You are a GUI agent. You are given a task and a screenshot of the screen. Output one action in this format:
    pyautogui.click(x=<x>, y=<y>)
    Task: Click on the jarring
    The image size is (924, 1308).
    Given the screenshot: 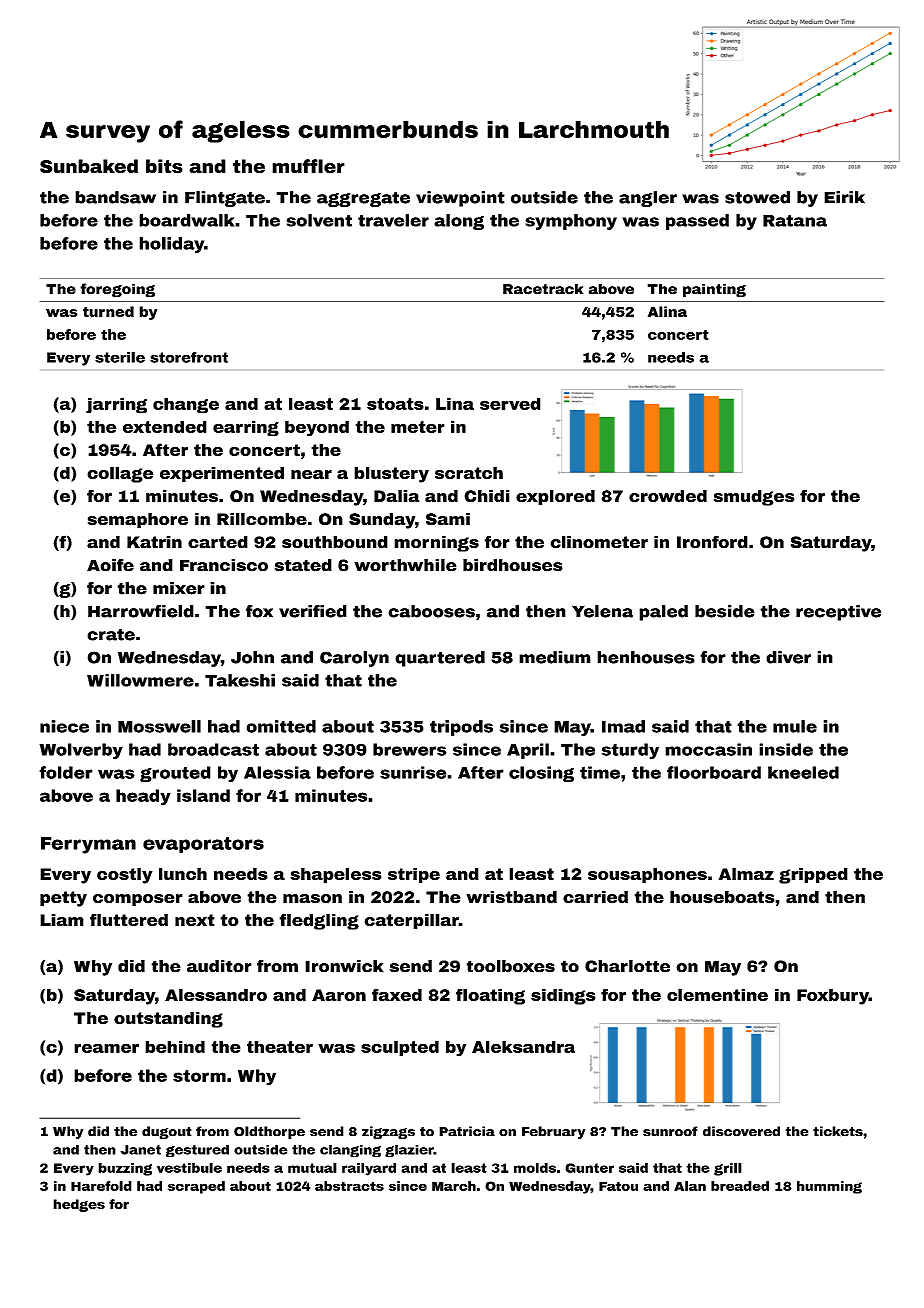 What is the action you would take?
    pyautogui.click(x=116, y=405)
